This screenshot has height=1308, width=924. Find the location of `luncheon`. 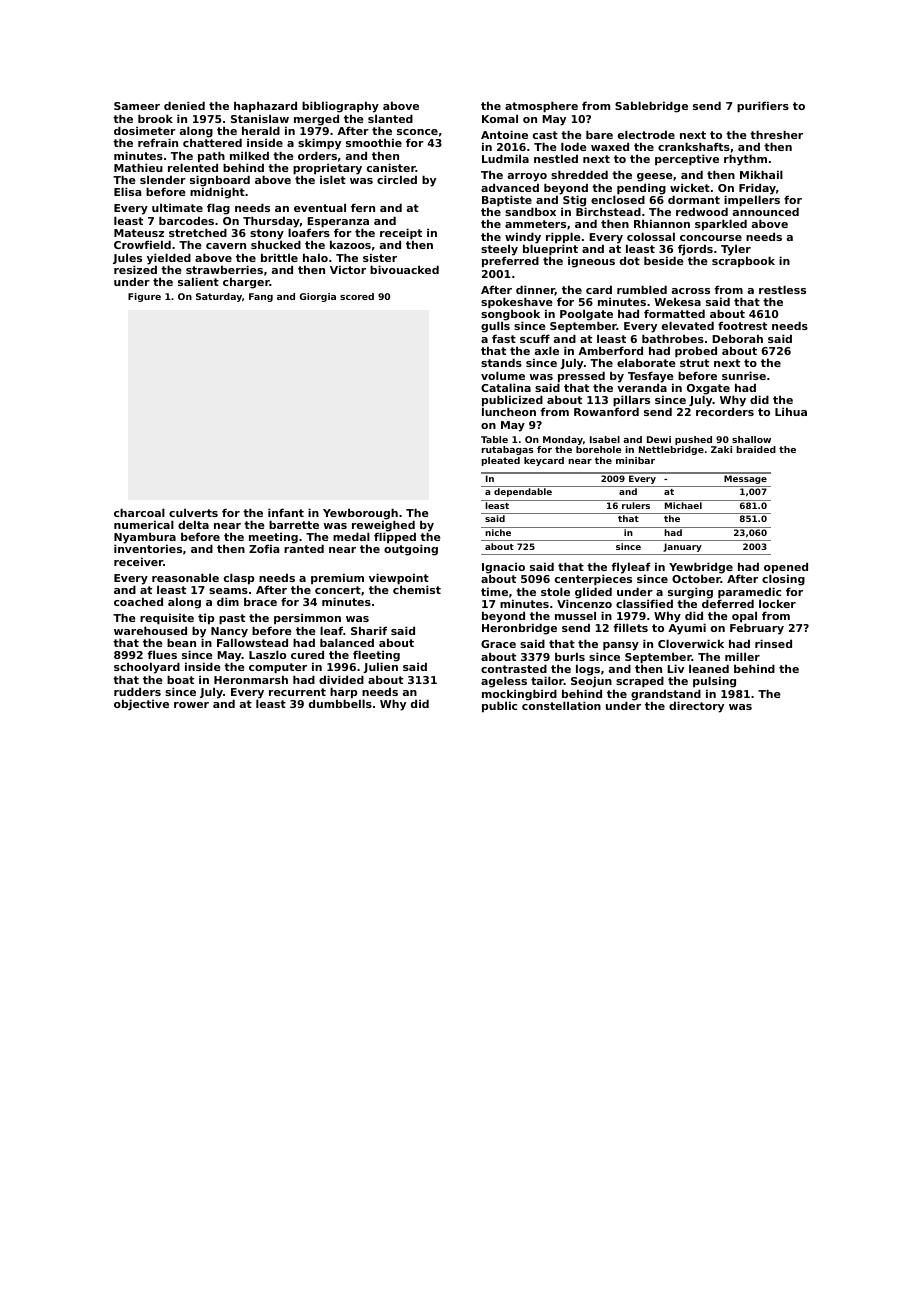

luncheon is located at coordinates (509, 412).
